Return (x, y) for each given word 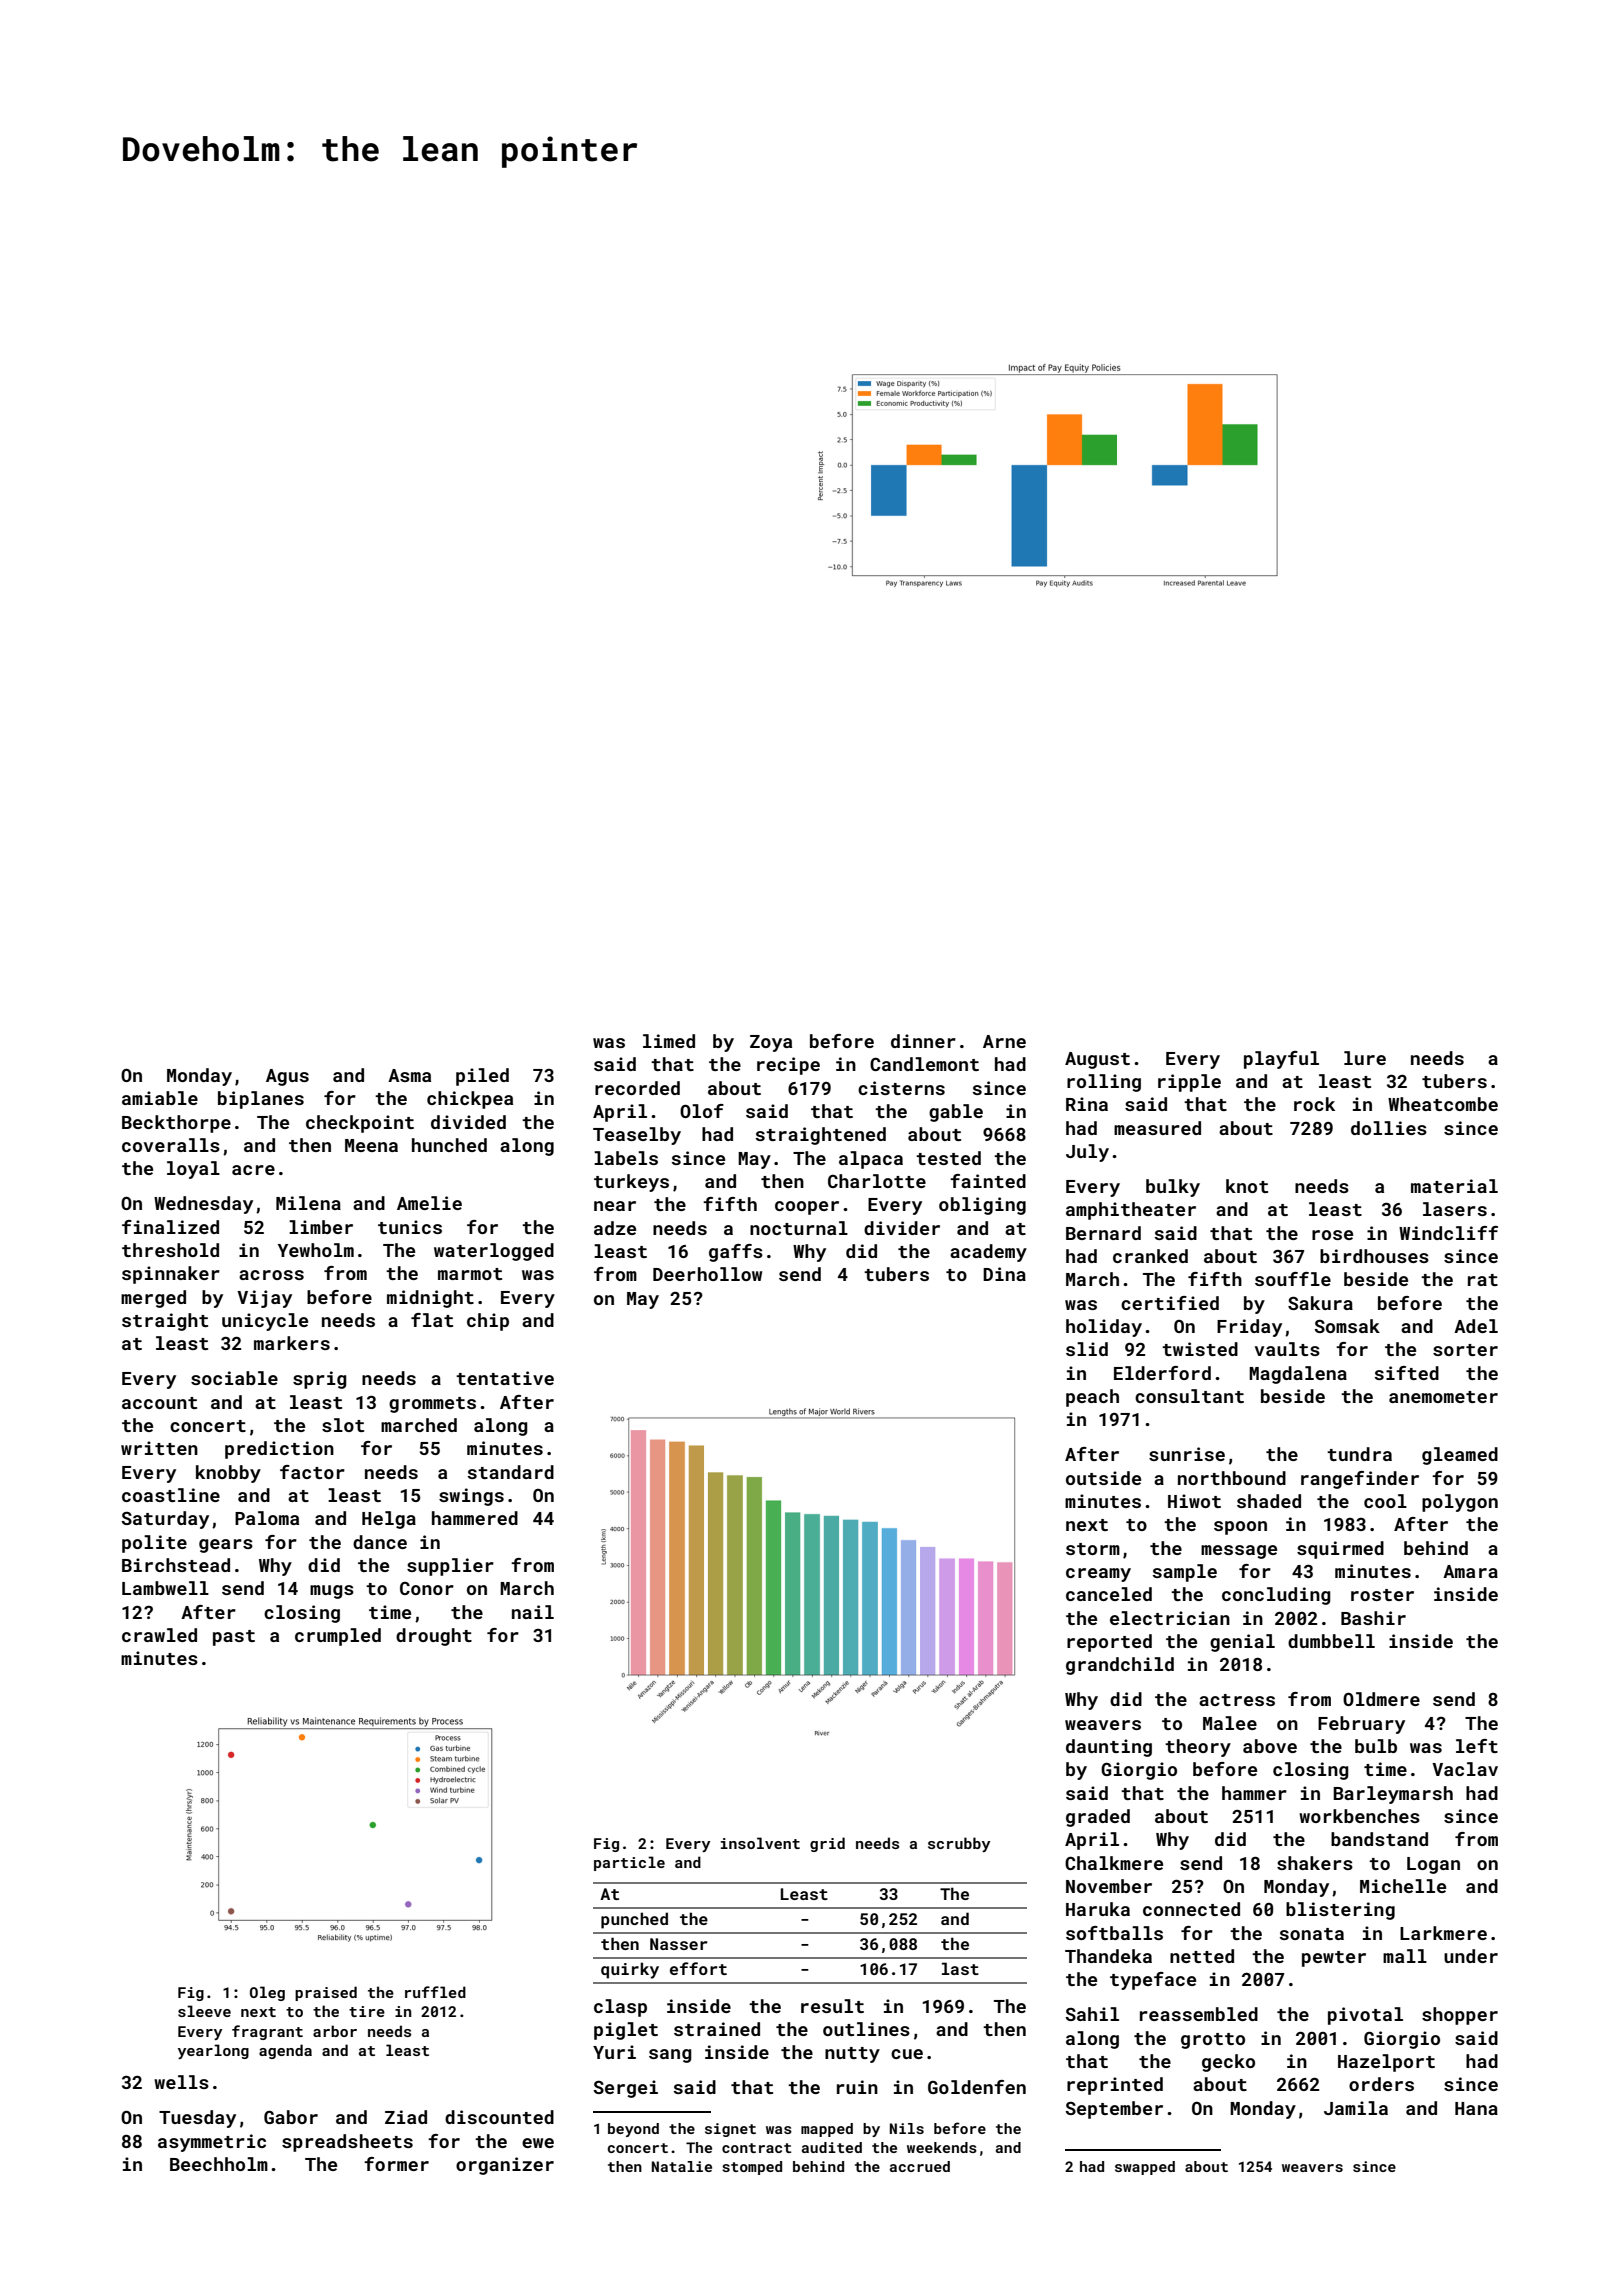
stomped (752, 2168)
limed (669, 1041)
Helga (389, 1520)
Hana (1476, 2108)
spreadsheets (347, 2143)
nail (533, 1612)
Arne (1004, 1041)
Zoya (771, 1043)
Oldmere (1381, 1699)
